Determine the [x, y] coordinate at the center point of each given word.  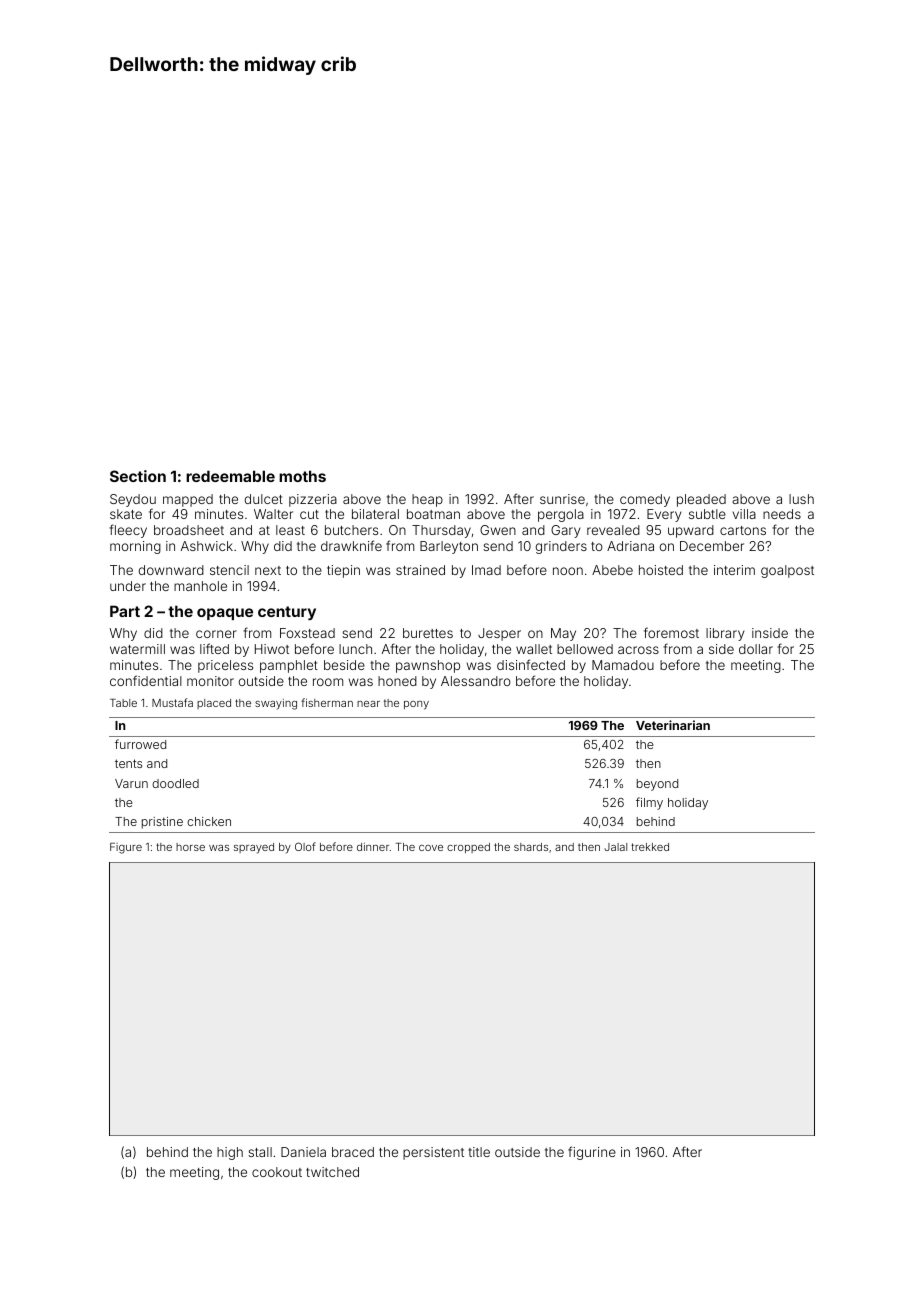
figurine [592, 1153]
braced [353, 1152]
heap [427, 500]
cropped [468, 848]
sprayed [254, 848]
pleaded [701, 500]
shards [531, 847]
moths [302, 476]
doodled [175, 783]
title [479, 1152]
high [230, 1153]
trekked [650, 847]
